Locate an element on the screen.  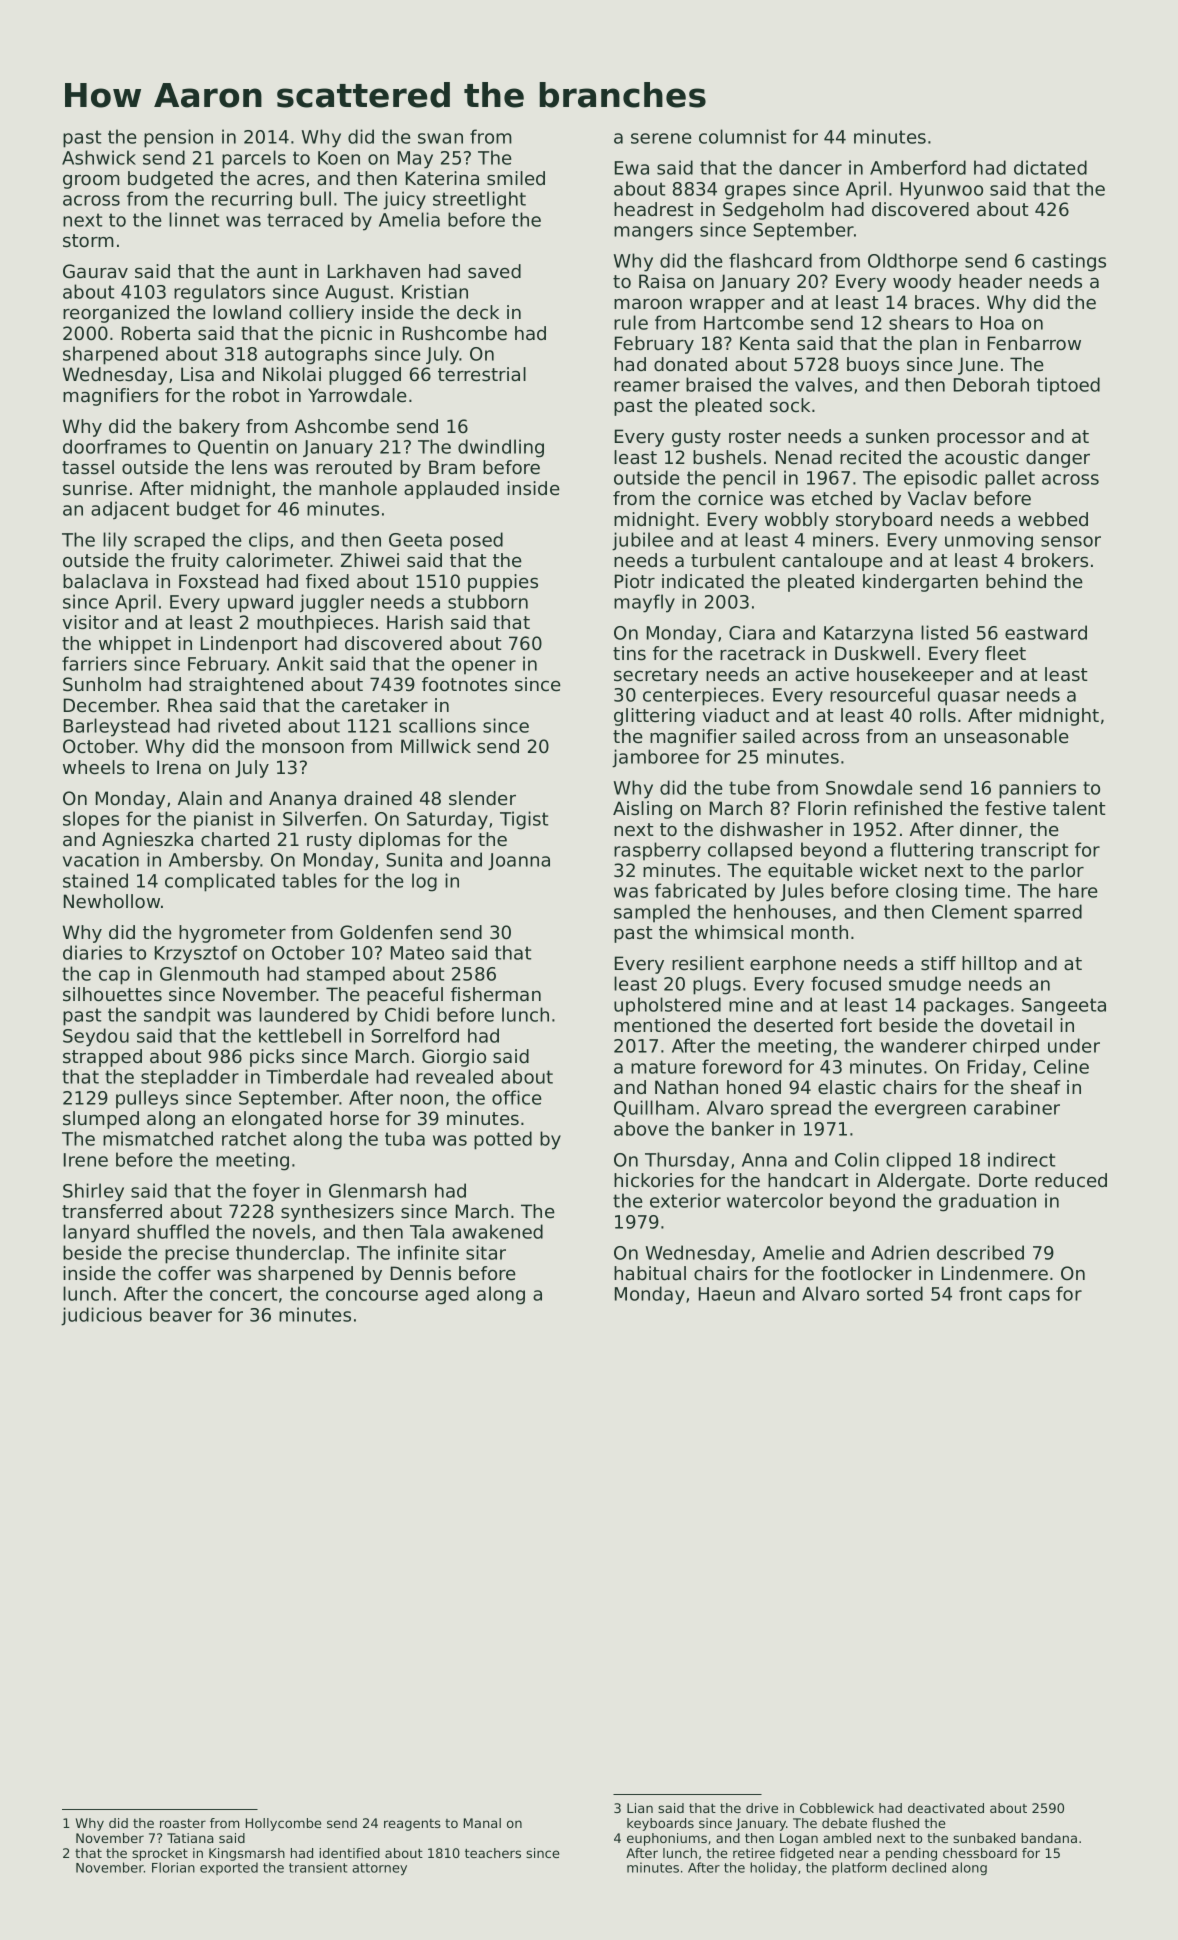
beaver is located at coordinates (181, 1314).
